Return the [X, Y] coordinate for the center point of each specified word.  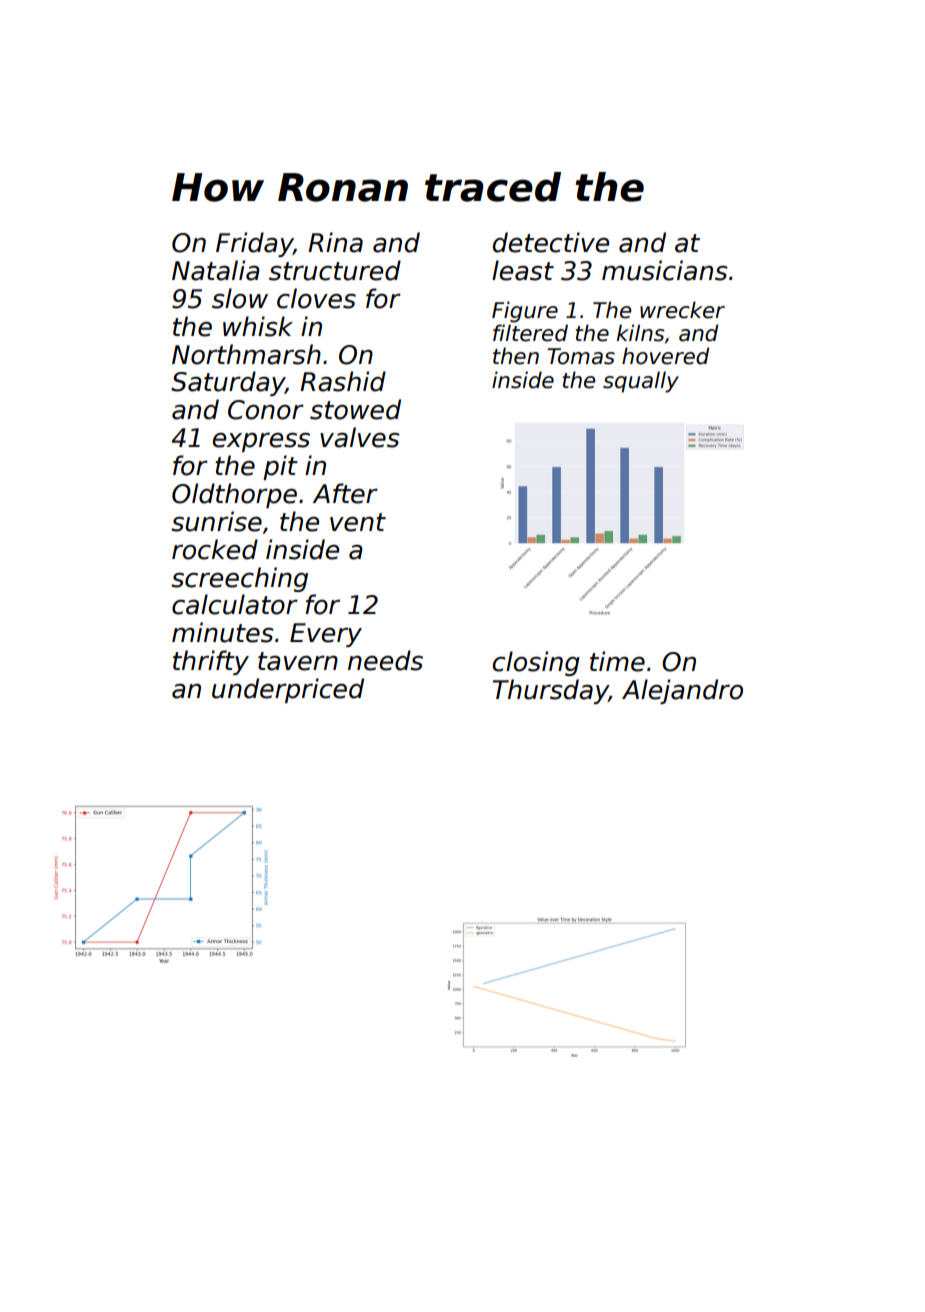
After [345, 493]
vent [358, 522]
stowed [355, 409]
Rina [335, 242]
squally [641, 382]
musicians [665, 270]
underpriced [288, 690]
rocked [215, 549]
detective [551, 242]
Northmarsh [246, 354]
